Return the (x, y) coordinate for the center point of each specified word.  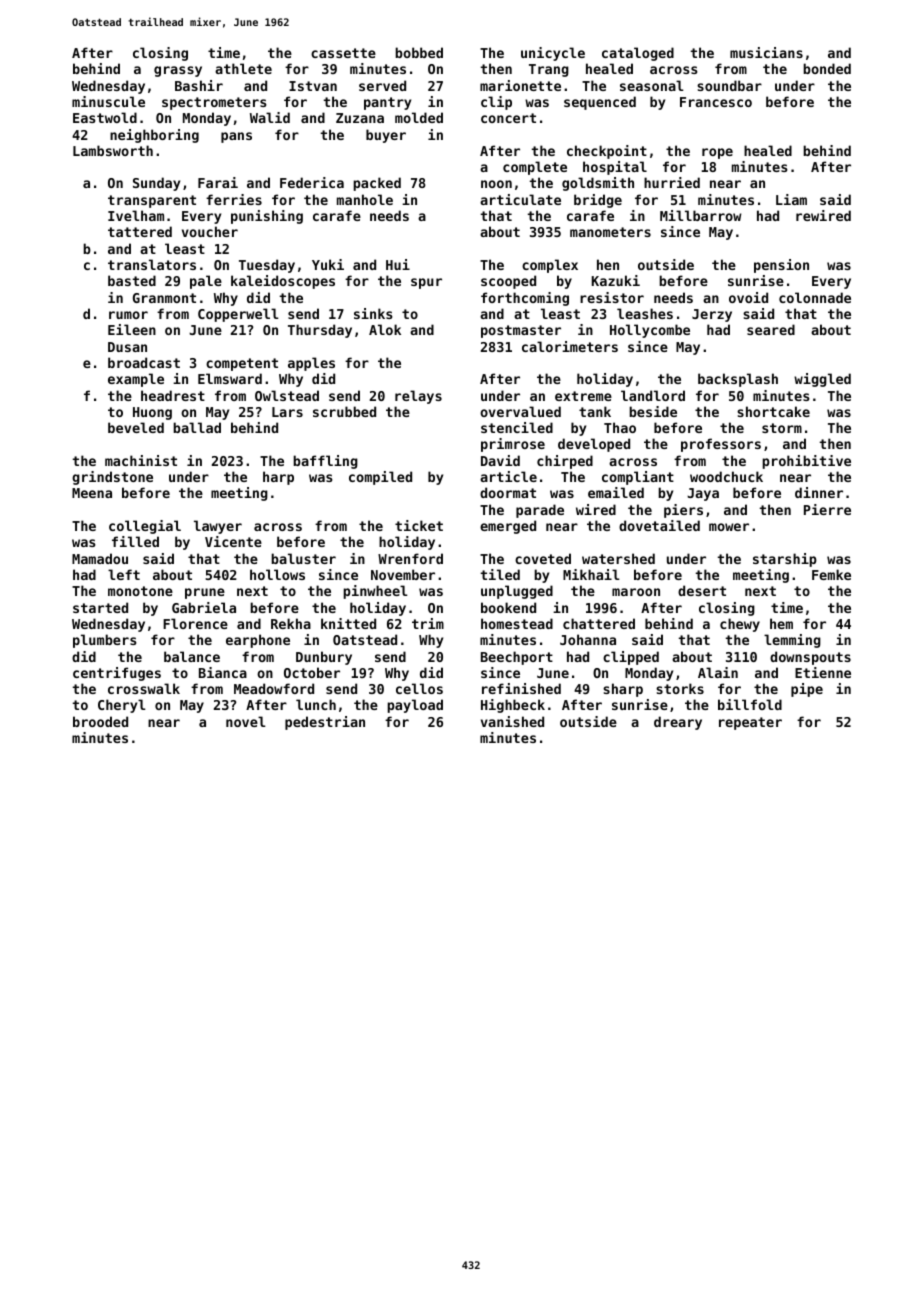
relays (418, 397)
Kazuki (616, 280)
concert (508, 118)
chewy (740, 625)
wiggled (822, 380)
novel (246, 721)
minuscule (108, 101)
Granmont (164, 298)
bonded (827, 68)
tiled (500, 574)
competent (242, 364)
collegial (145, 527)
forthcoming (525, 299)
